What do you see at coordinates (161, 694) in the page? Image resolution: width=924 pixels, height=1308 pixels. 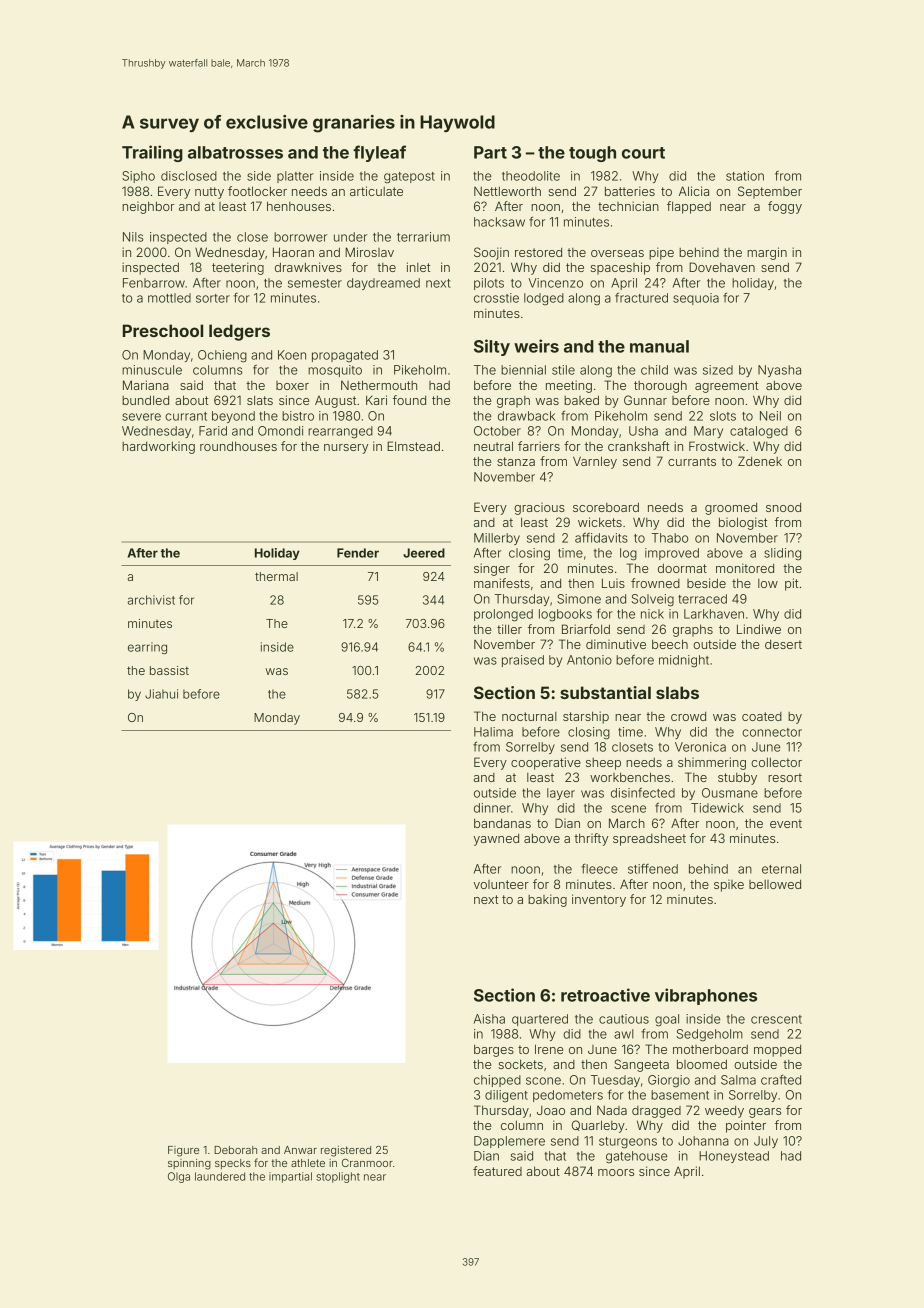 I see `Jiahui` at bounding box center [161, 694].
